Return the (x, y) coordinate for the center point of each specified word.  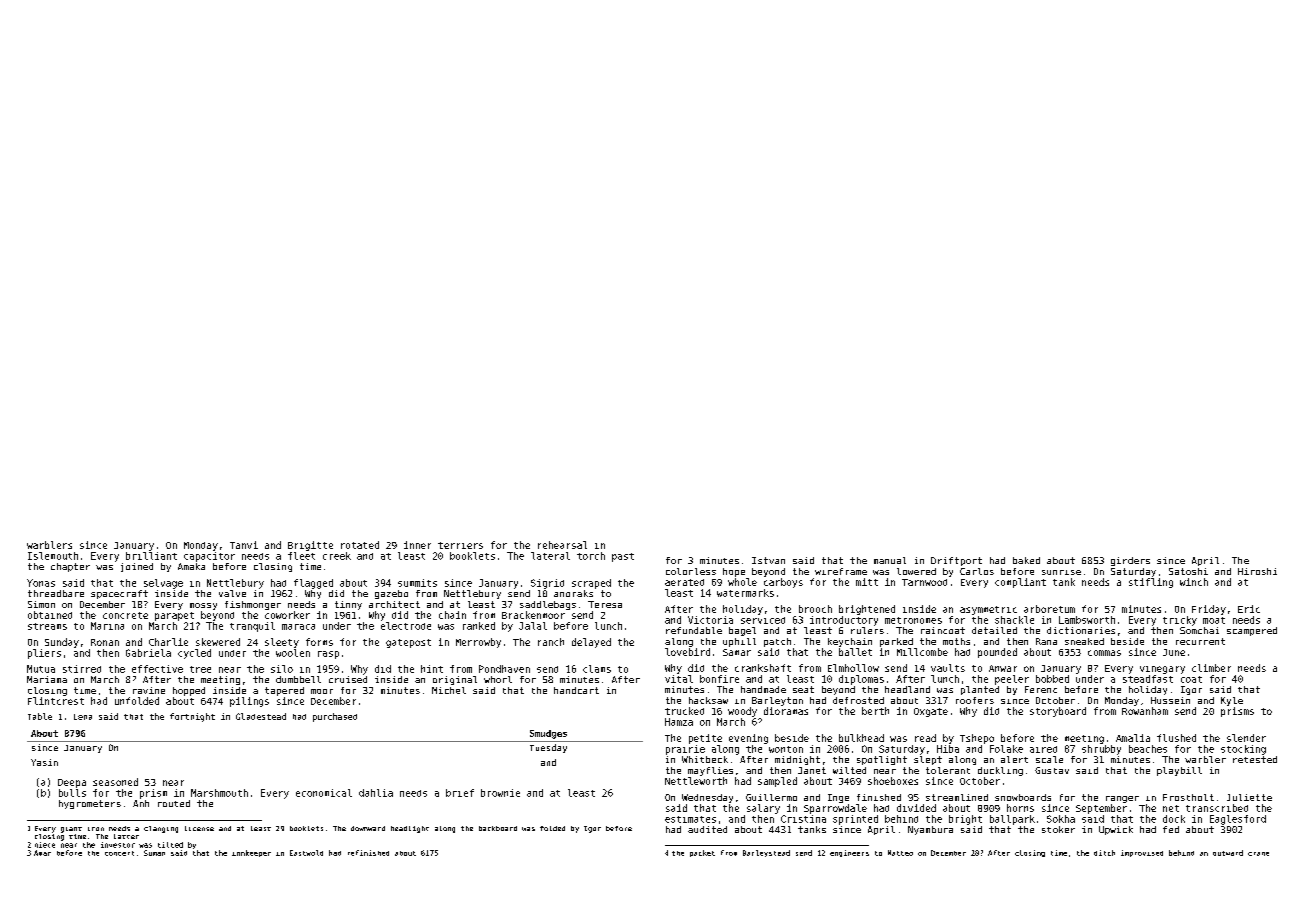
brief (460, 793)
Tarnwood (924, 582)
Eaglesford (1238, 820)
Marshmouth (219, 793)
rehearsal (562, 545)
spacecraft (119, 594)
